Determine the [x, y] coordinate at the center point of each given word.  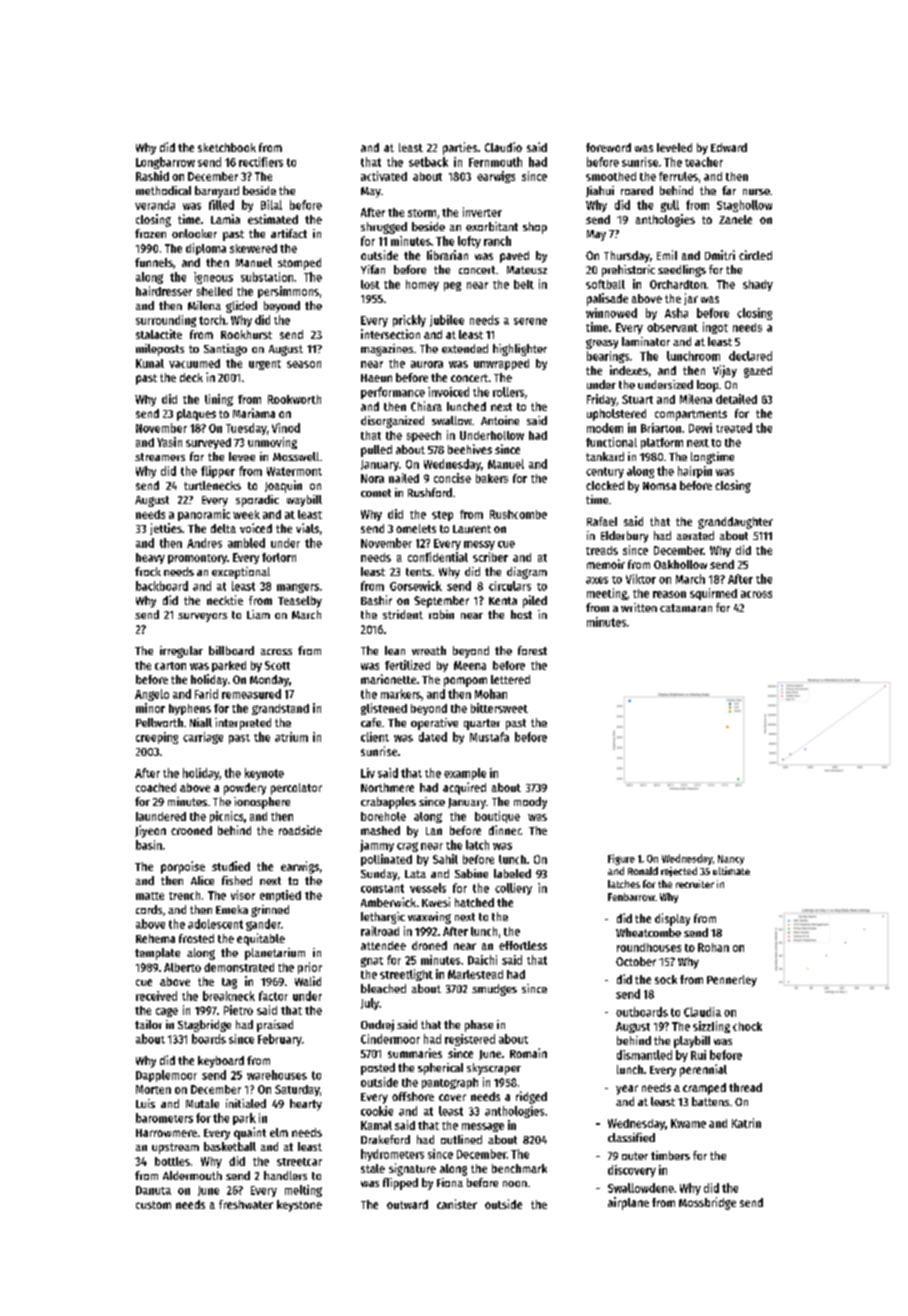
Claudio [503, 147]
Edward [729, 147]
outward [407, 1204]
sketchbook [227, 147]
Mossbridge [707, 1203]
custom [153, 1205]
